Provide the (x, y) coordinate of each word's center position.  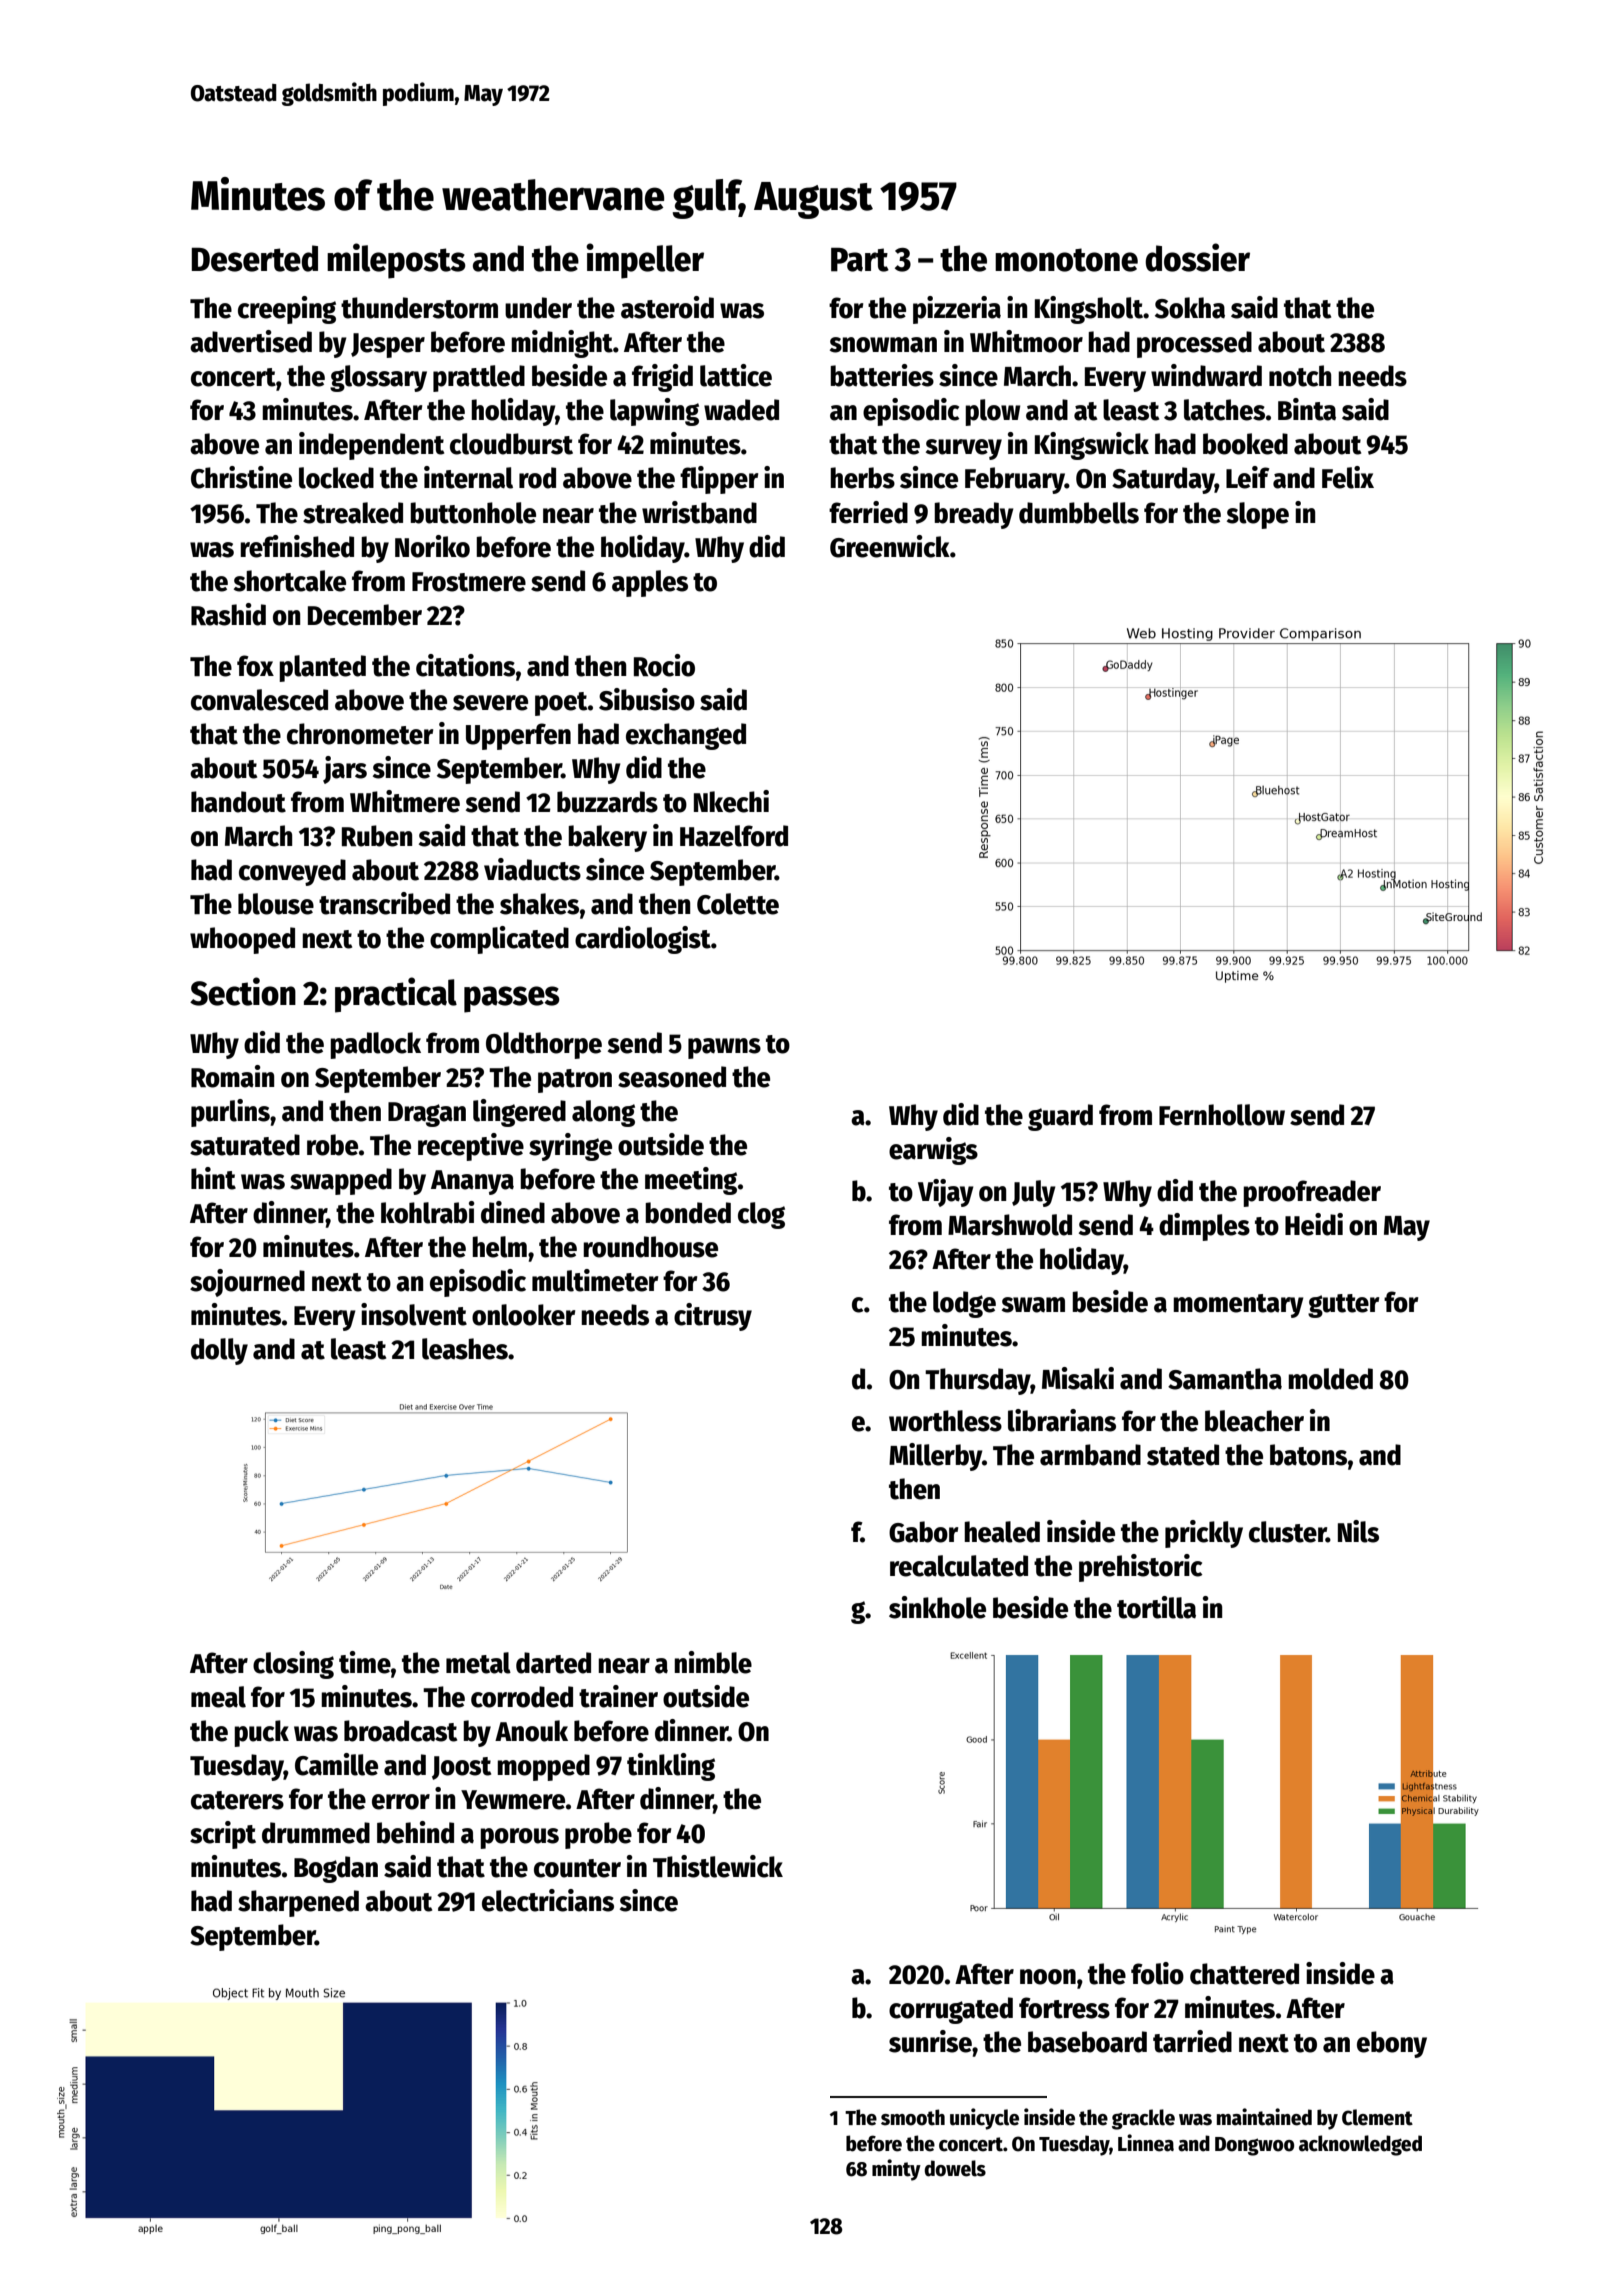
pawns (724, 1048)
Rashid (228, 614)
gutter (1343, 1306)
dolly (219, 1351)
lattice (736, 375)
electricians (548, 1900)
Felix (1348, 477)
